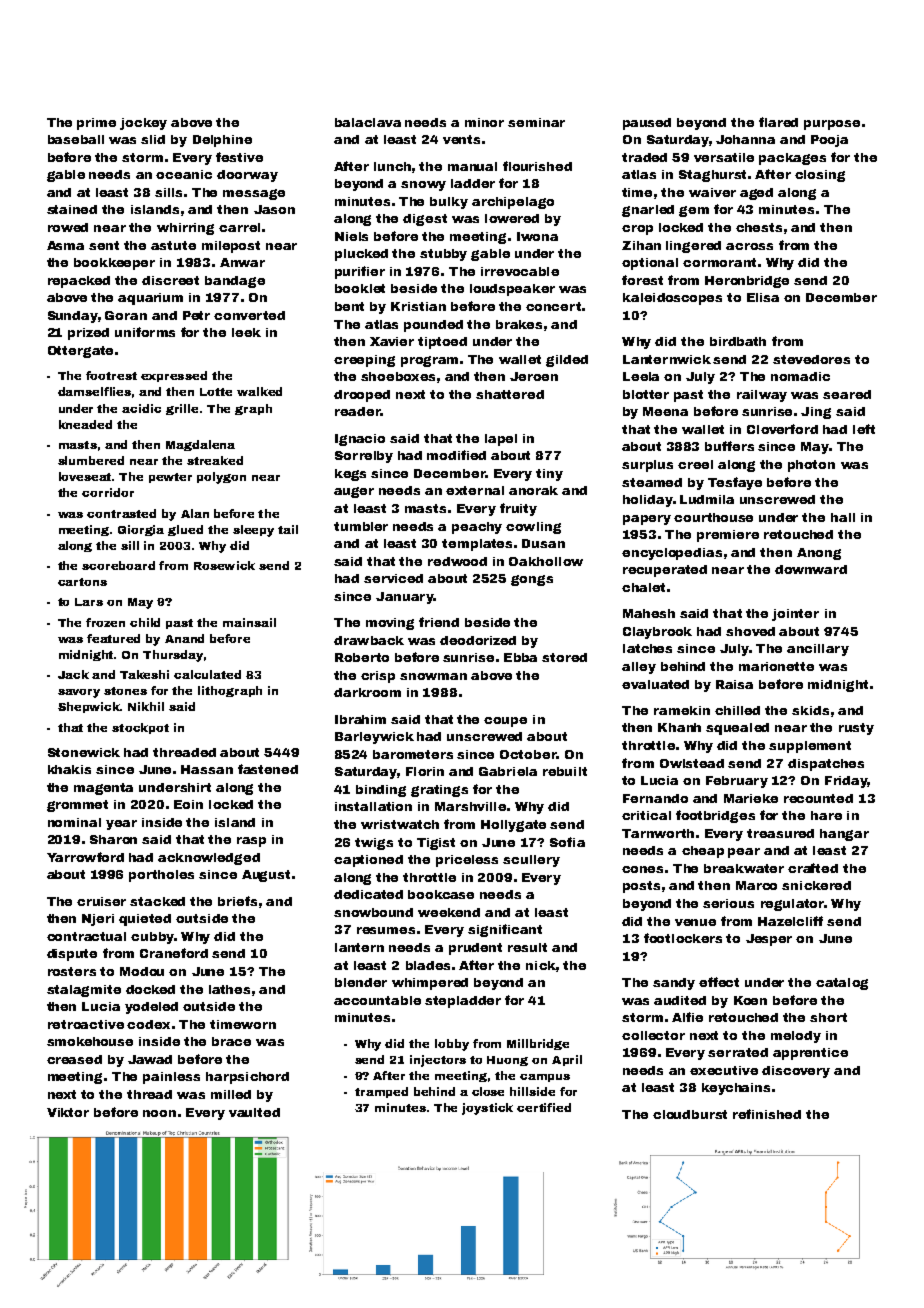  Describe the element at coordinates (207, 674) in the image. I see `calculated` at that location.
